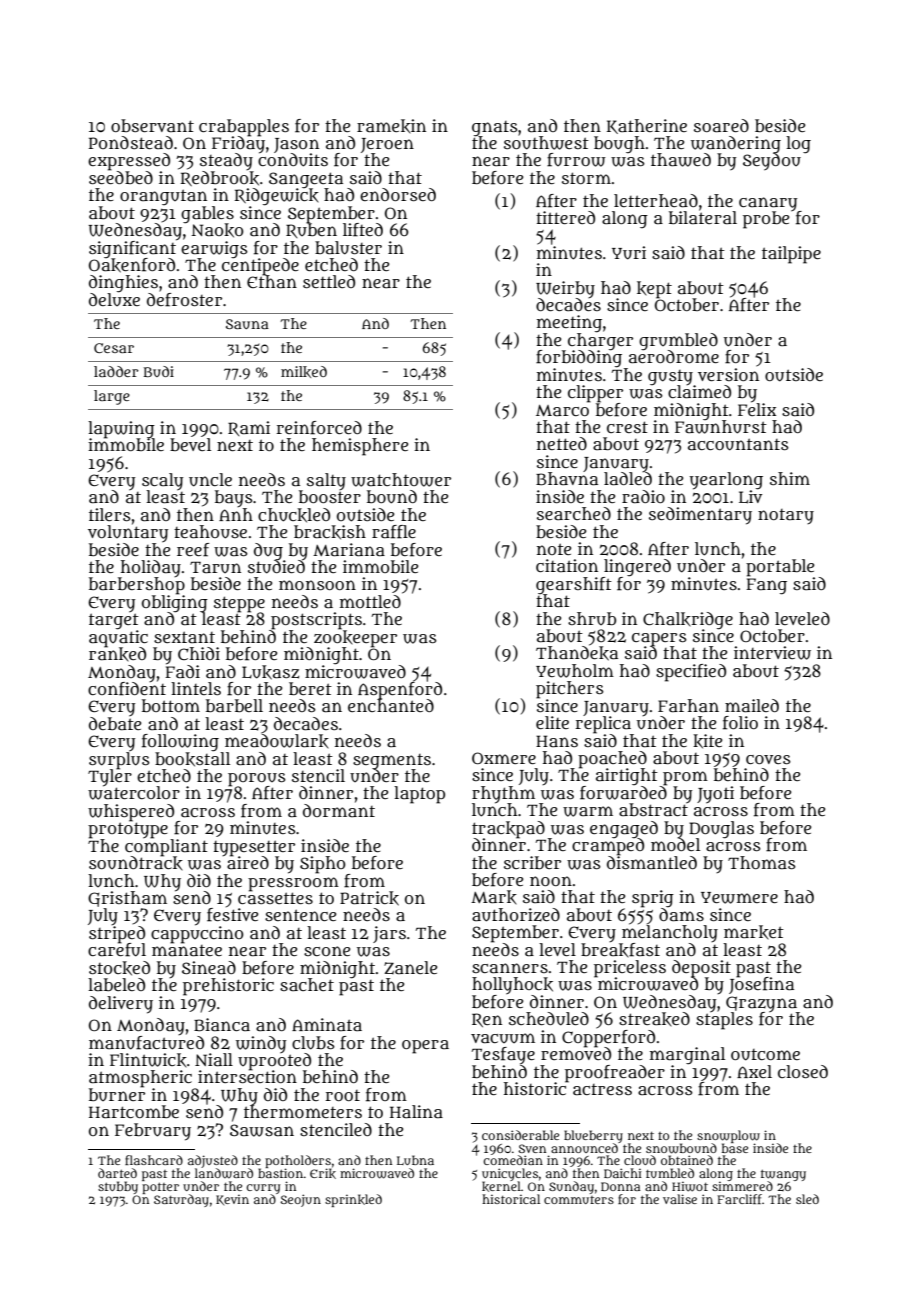  What do you see at coordinates (715, 795) in the image?
I see `Jyoti` at bounding box center [715, 795].
